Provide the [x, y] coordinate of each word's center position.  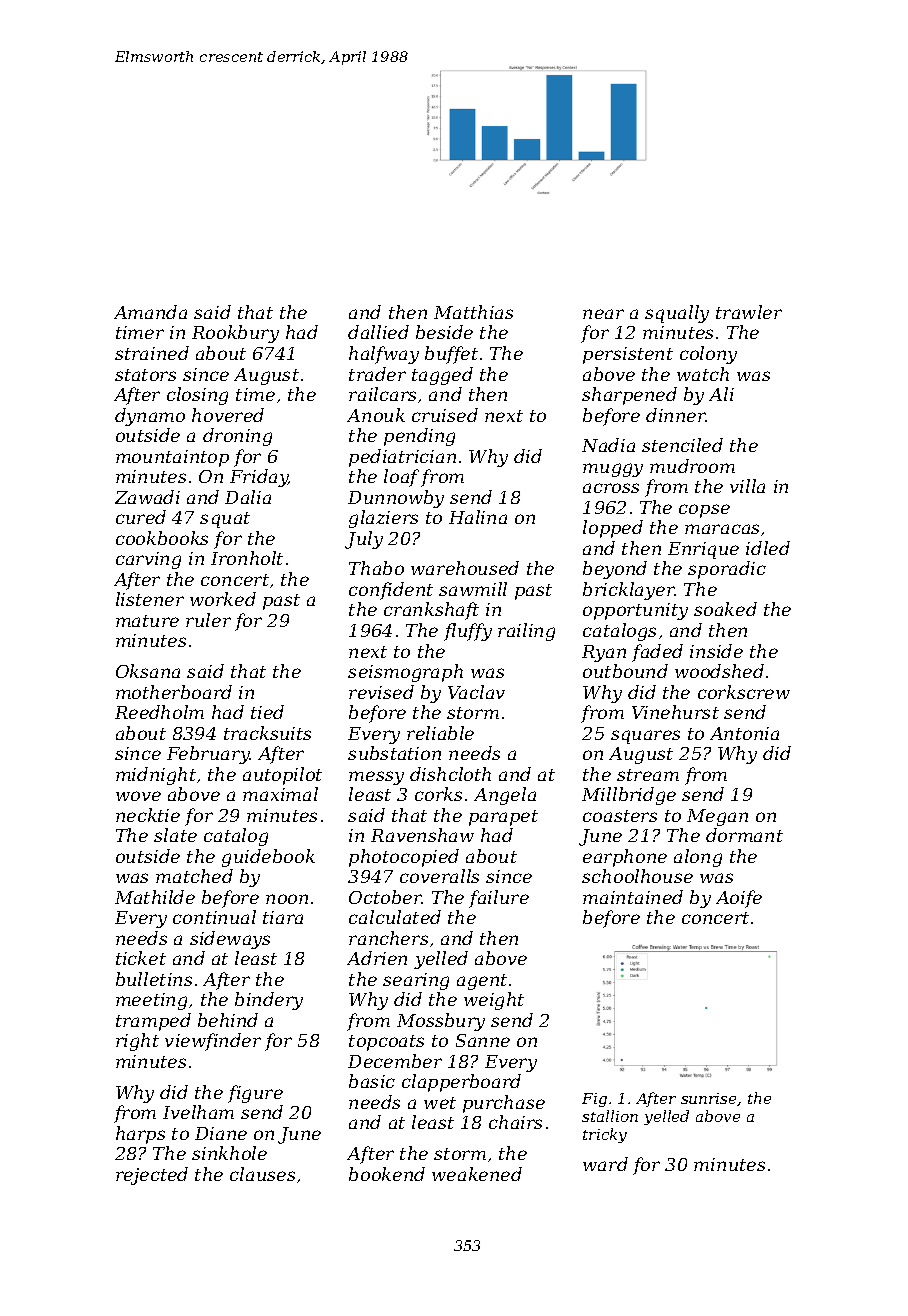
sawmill [473, 589]
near [603, 314]
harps [140, 1135]
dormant [744, 835]
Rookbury [235, 334]
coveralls [439, 876]
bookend [387, 1174]
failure [499, 899]
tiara [283, 917]
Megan [717, 817]
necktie [148, 815]
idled [768, 548]
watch [703, 374]
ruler [208, 620]
